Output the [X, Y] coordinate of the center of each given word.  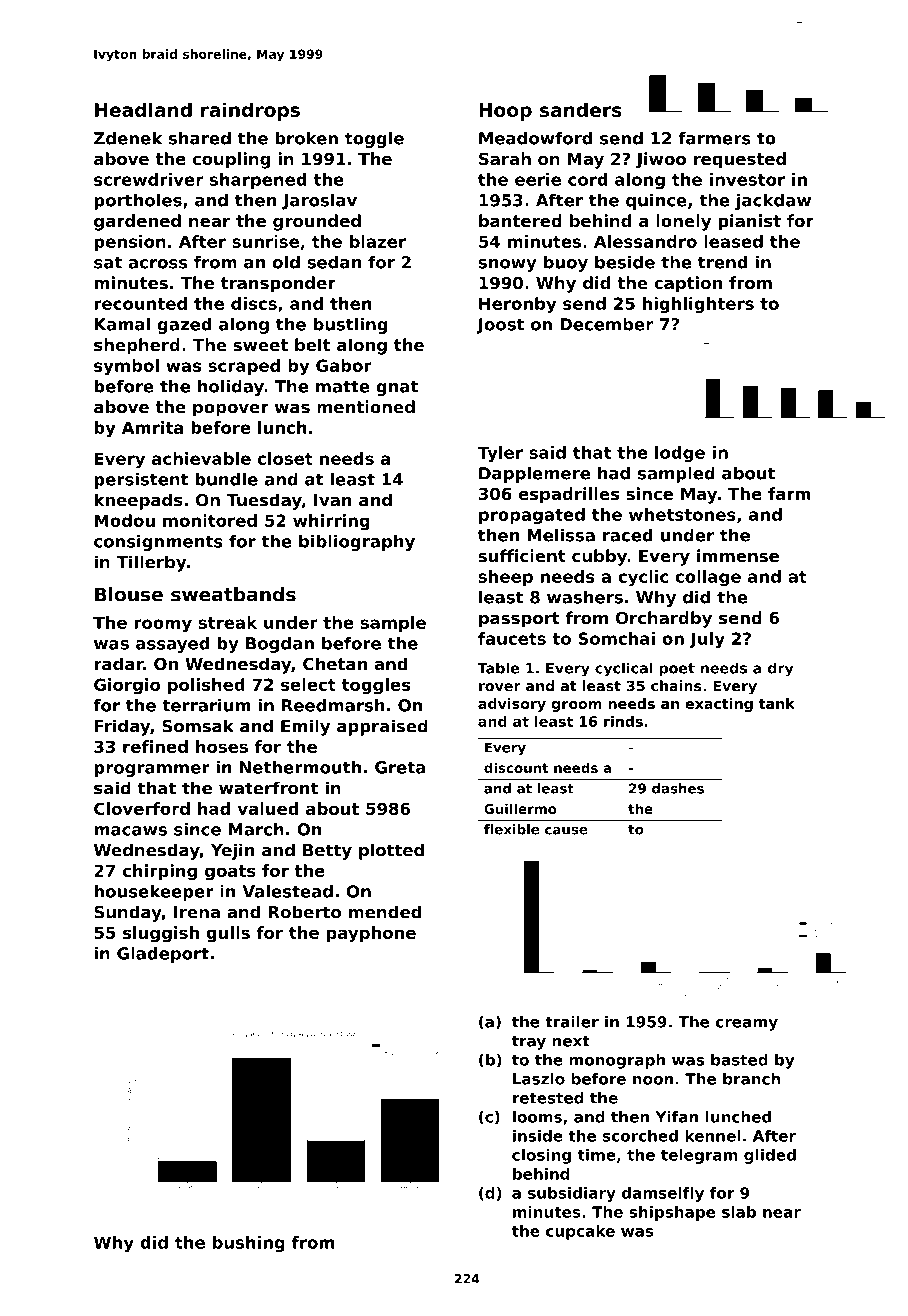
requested [740, 160]
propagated [532, 516]
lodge [680, 454]
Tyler [500, 454]
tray [529, 1042]
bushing [249, 1244]
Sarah [505, 158]
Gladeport [163, 954]
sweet [260, 345]
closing [541, 1156]
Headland [143, 109]
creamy [747, 1025]
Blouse [129, 594]
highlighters [698, 305]
